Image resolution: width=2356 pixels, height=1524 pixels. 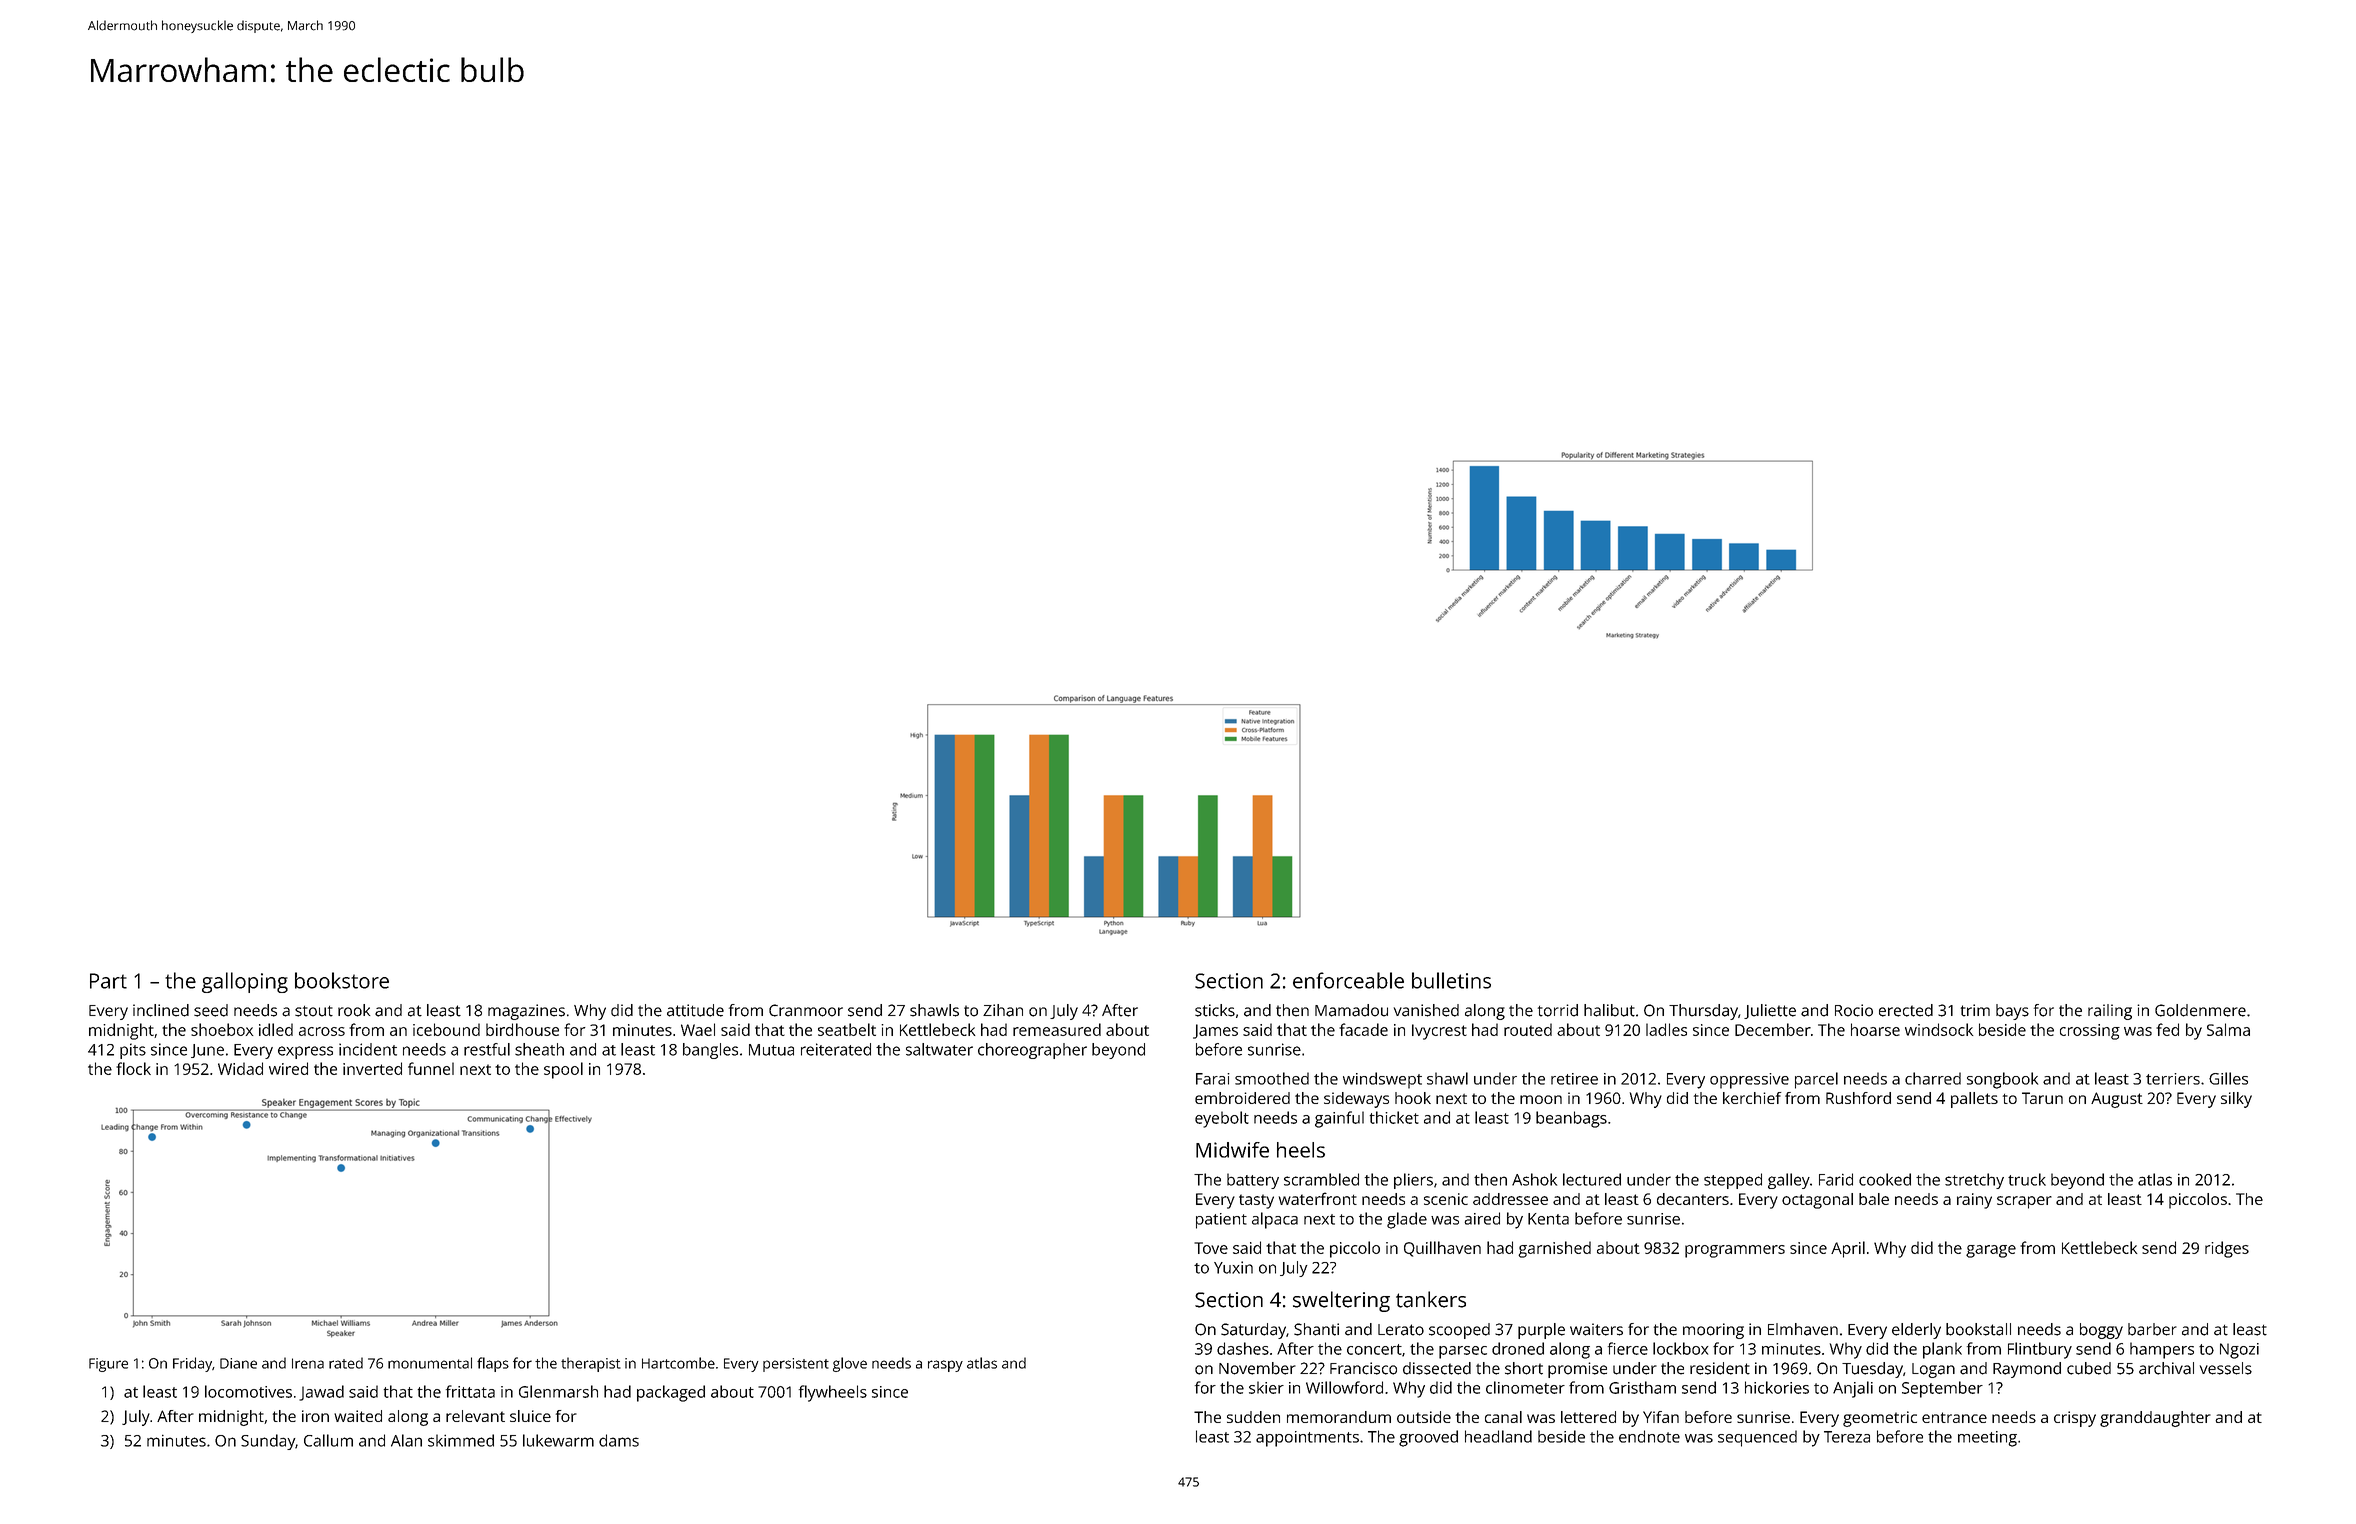 What do you see at coordinates (2027, 1179) in the image?
I see `truck` at bounding box center [2027, 1179].
